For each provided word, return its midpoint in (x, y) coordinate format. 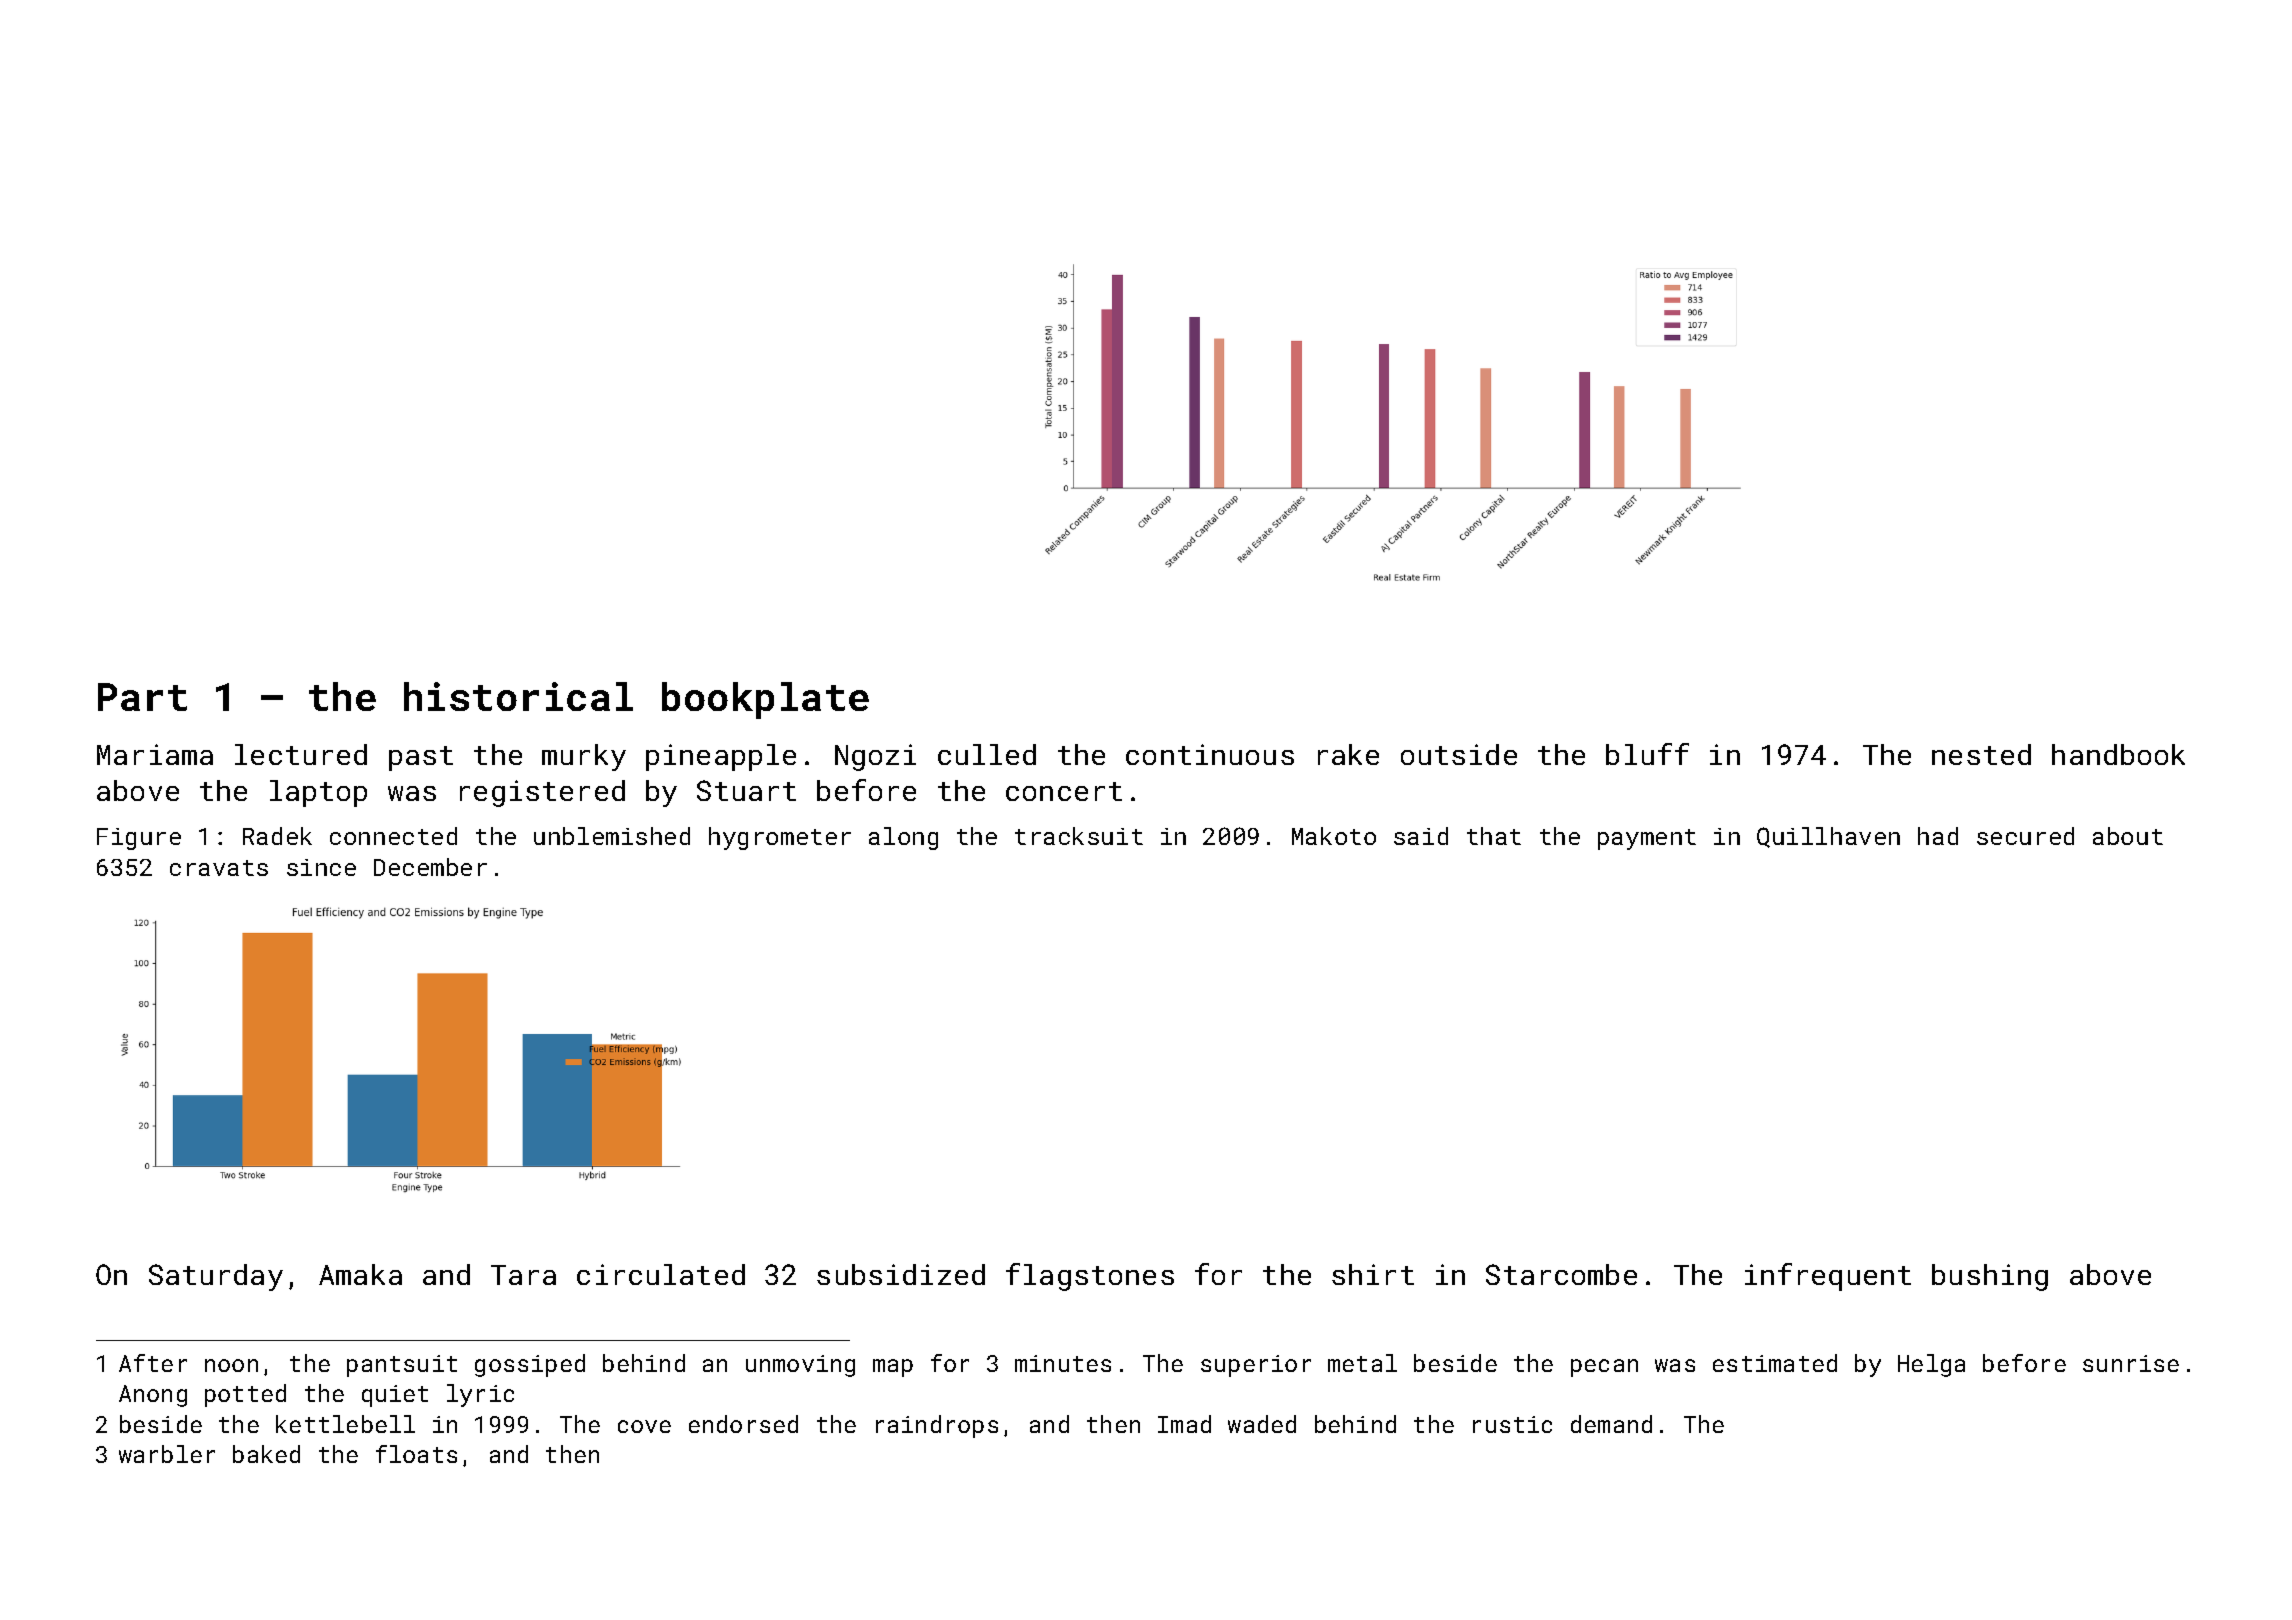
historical (518, 696)
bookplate (765, 700)
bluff (1647, 754)
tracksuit (1079, 836)
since (321, 867)
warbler (167, 1454)
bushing (1990, 1277)
